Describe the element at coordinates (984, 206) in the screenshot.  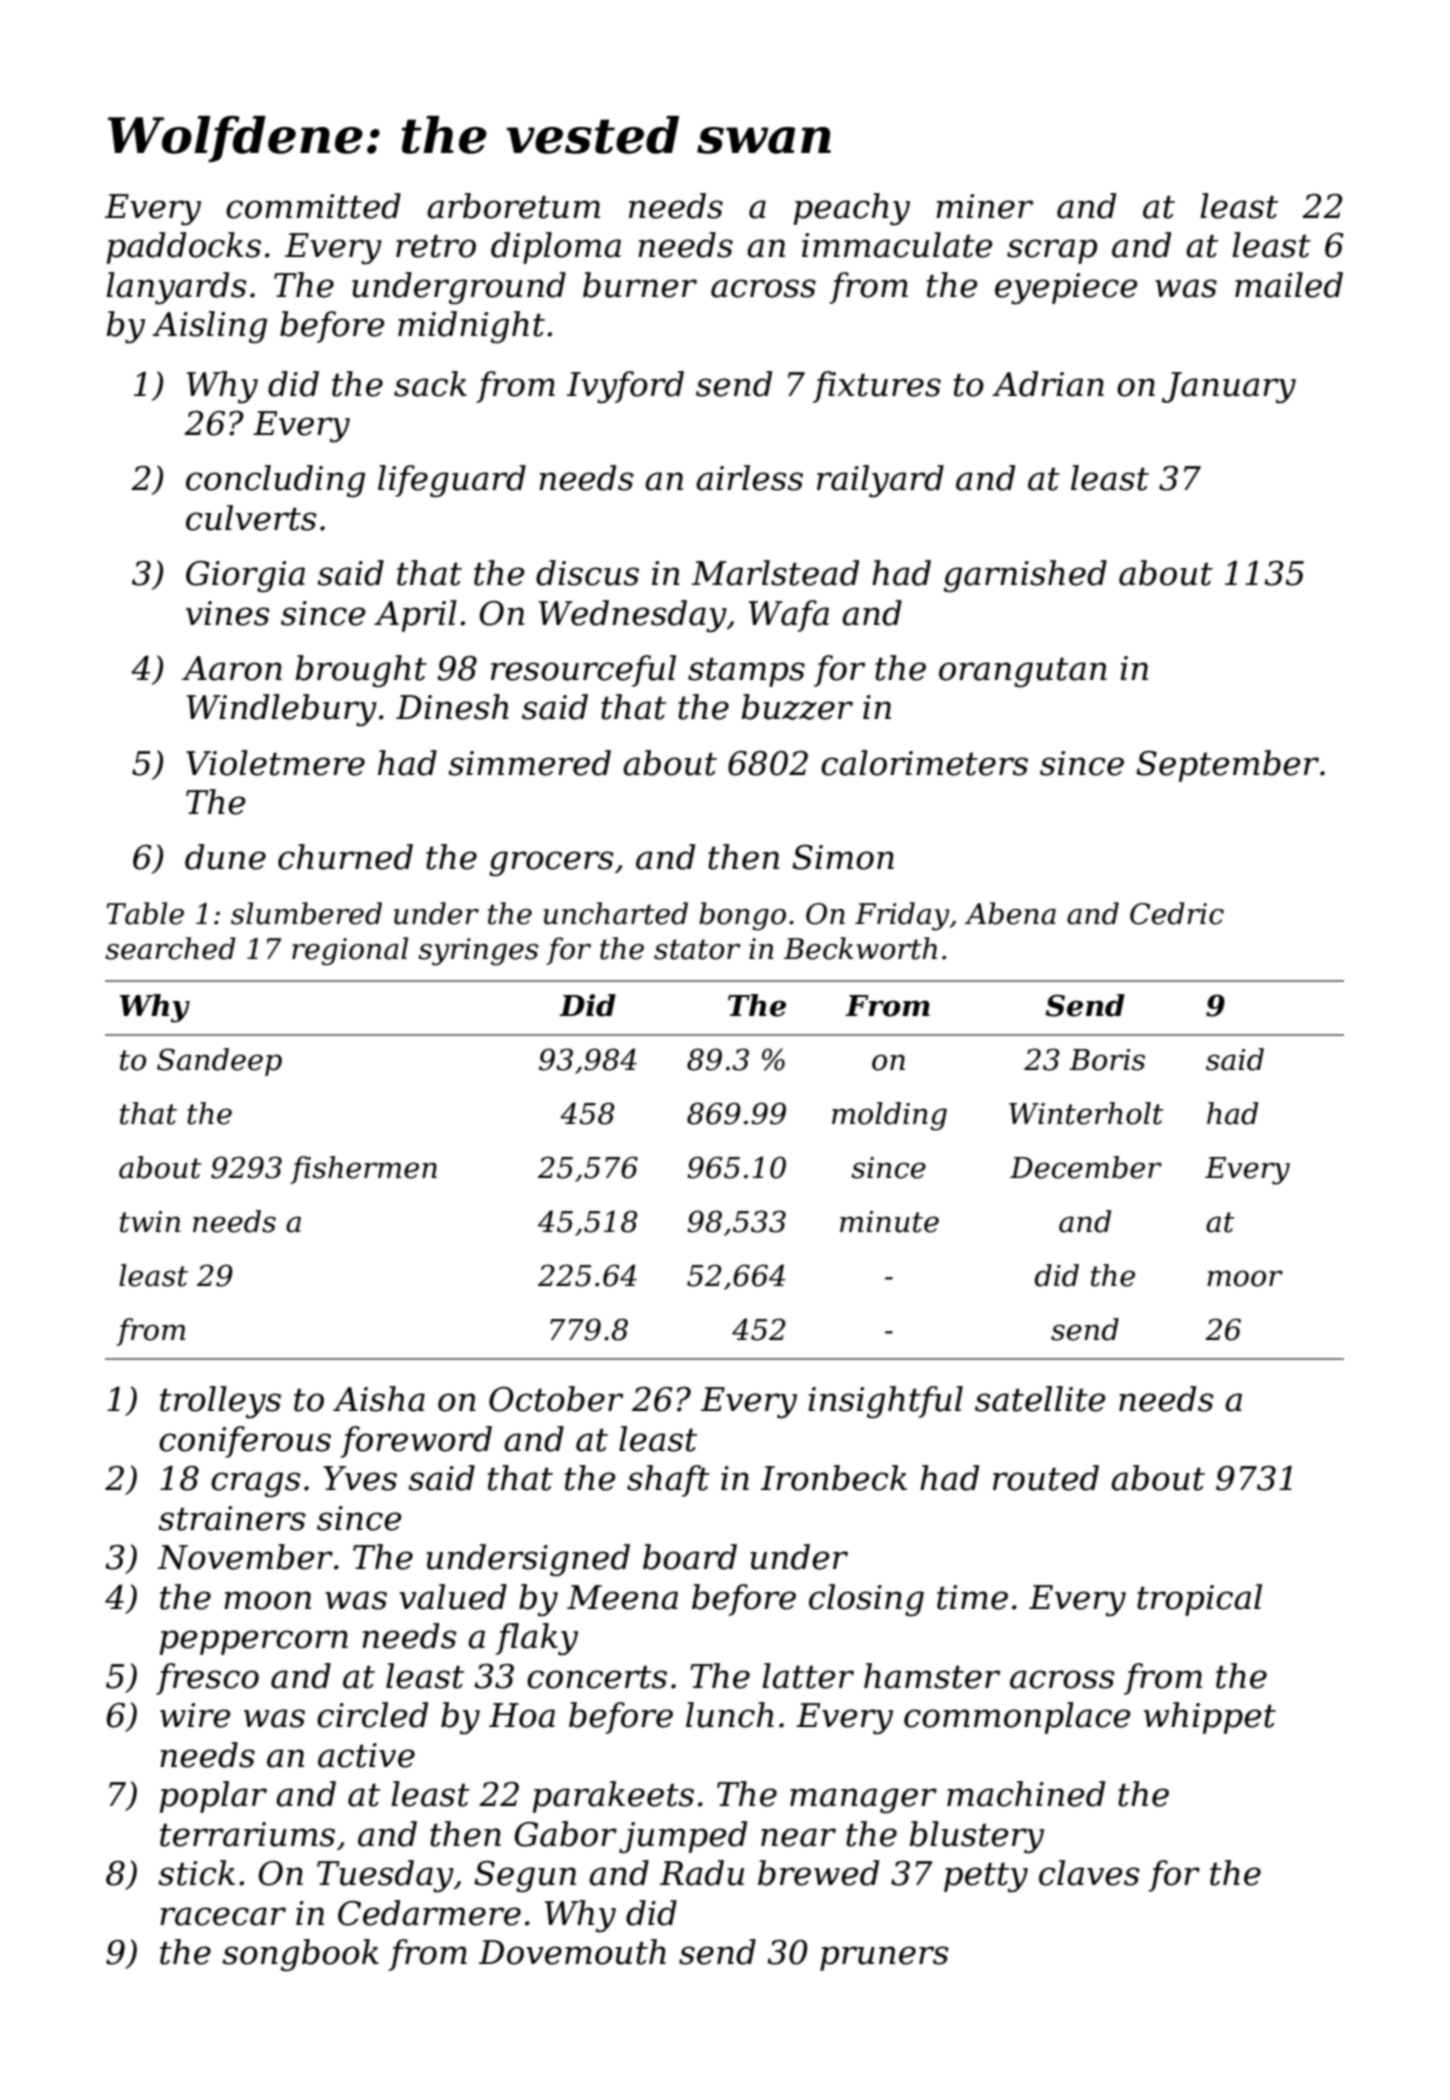
I see `miner` at that location.
